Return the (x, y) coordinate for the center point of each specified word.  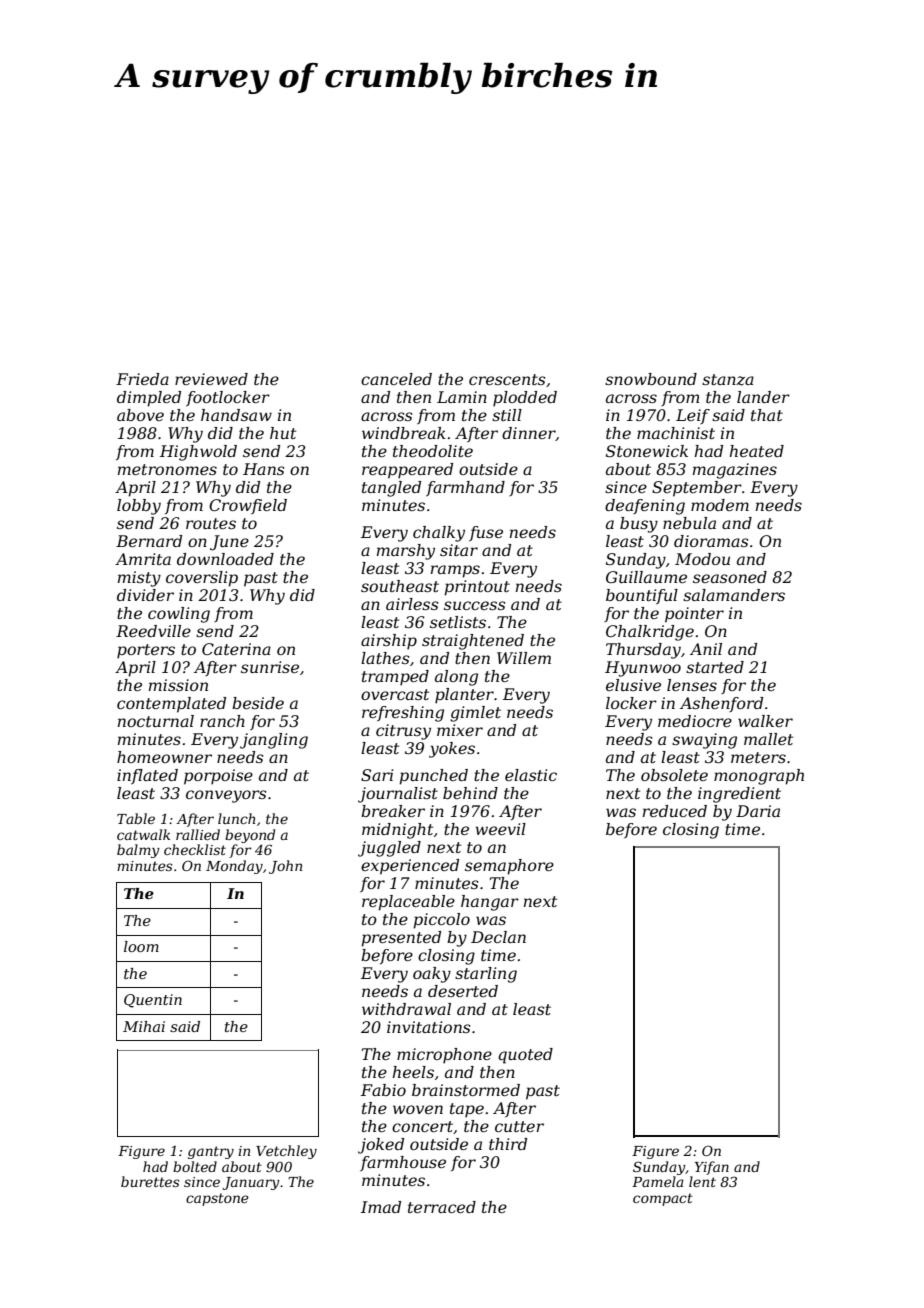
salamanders (734, 595)
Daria (758, 811)
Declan (498, 937)
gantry (211, 1152)
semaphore (509, 867)
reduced (675, 811)
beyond (250, 836)
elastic (531, 775)
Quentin (153, 1001)
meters (758, 757)
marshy (406, 552)
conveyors (226, 796)
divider (145, 595)
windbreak (404, 433)
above (140, 415)
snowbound (651, 379)
